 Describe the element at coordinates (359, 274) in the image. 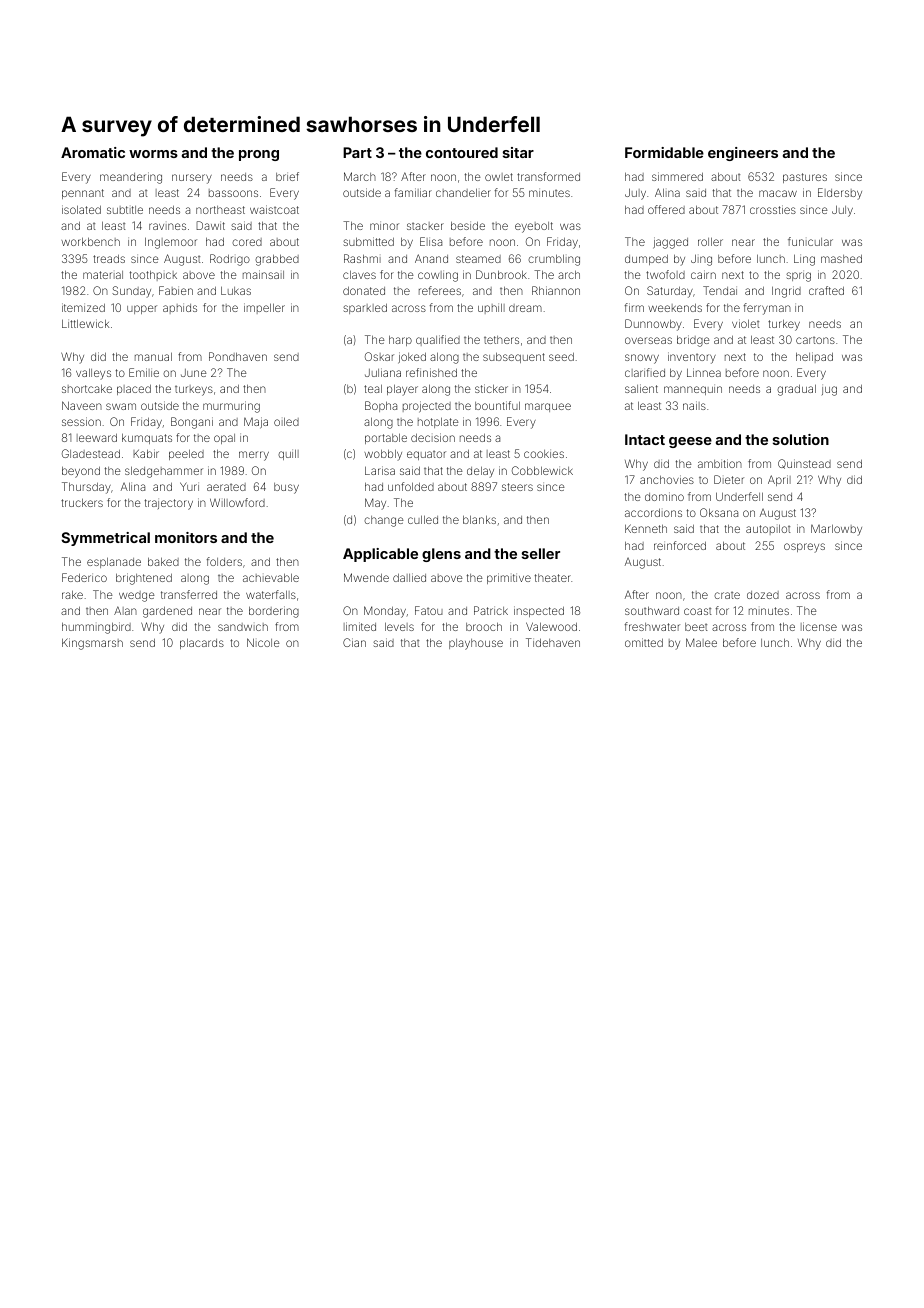

I see `claves` at that location.
